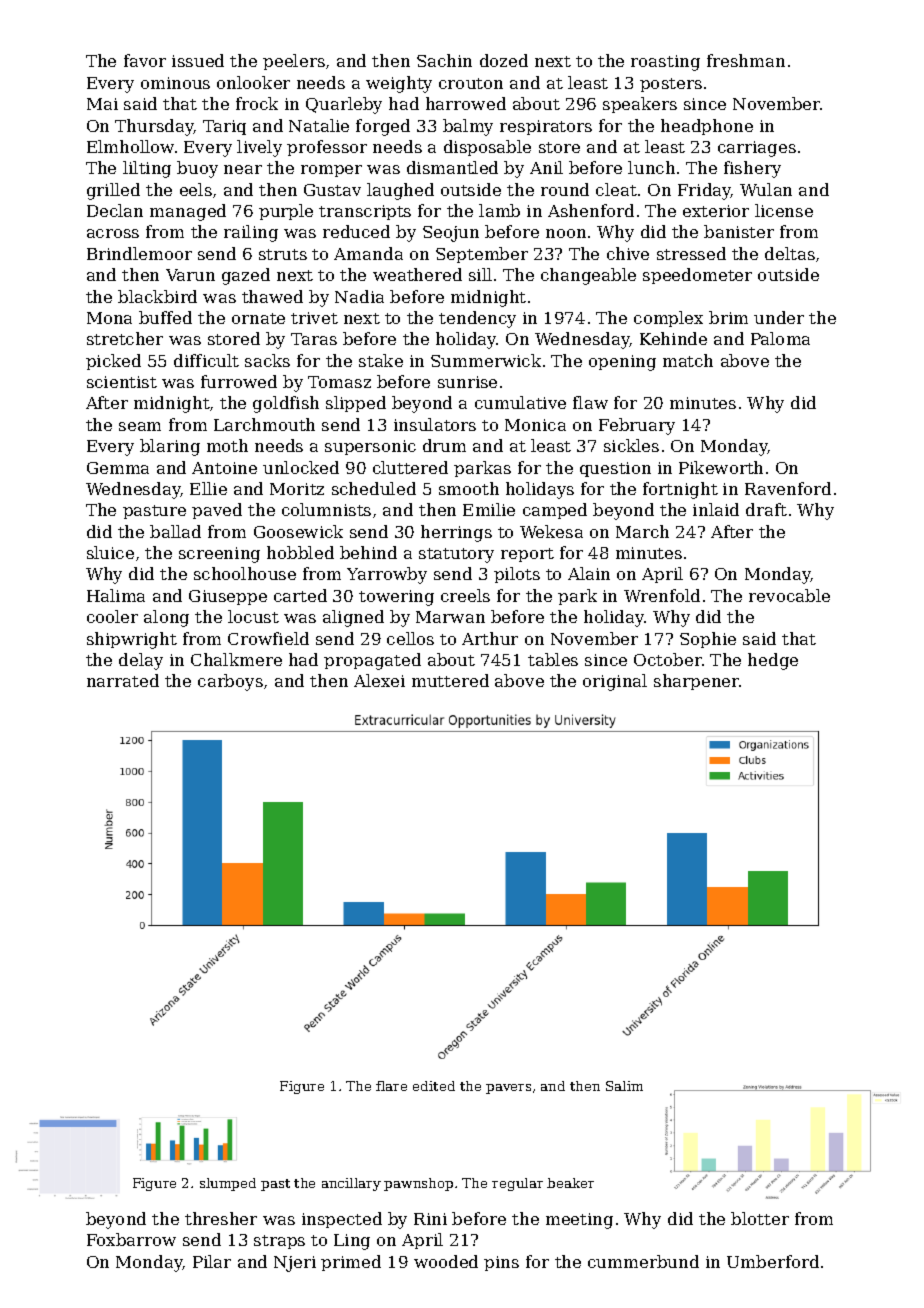 The image size is (924, 1308). What do you see at coordinates (131, 1239) in the page?
I see `Foxbarrow` at bounding box center [131, 1239].
